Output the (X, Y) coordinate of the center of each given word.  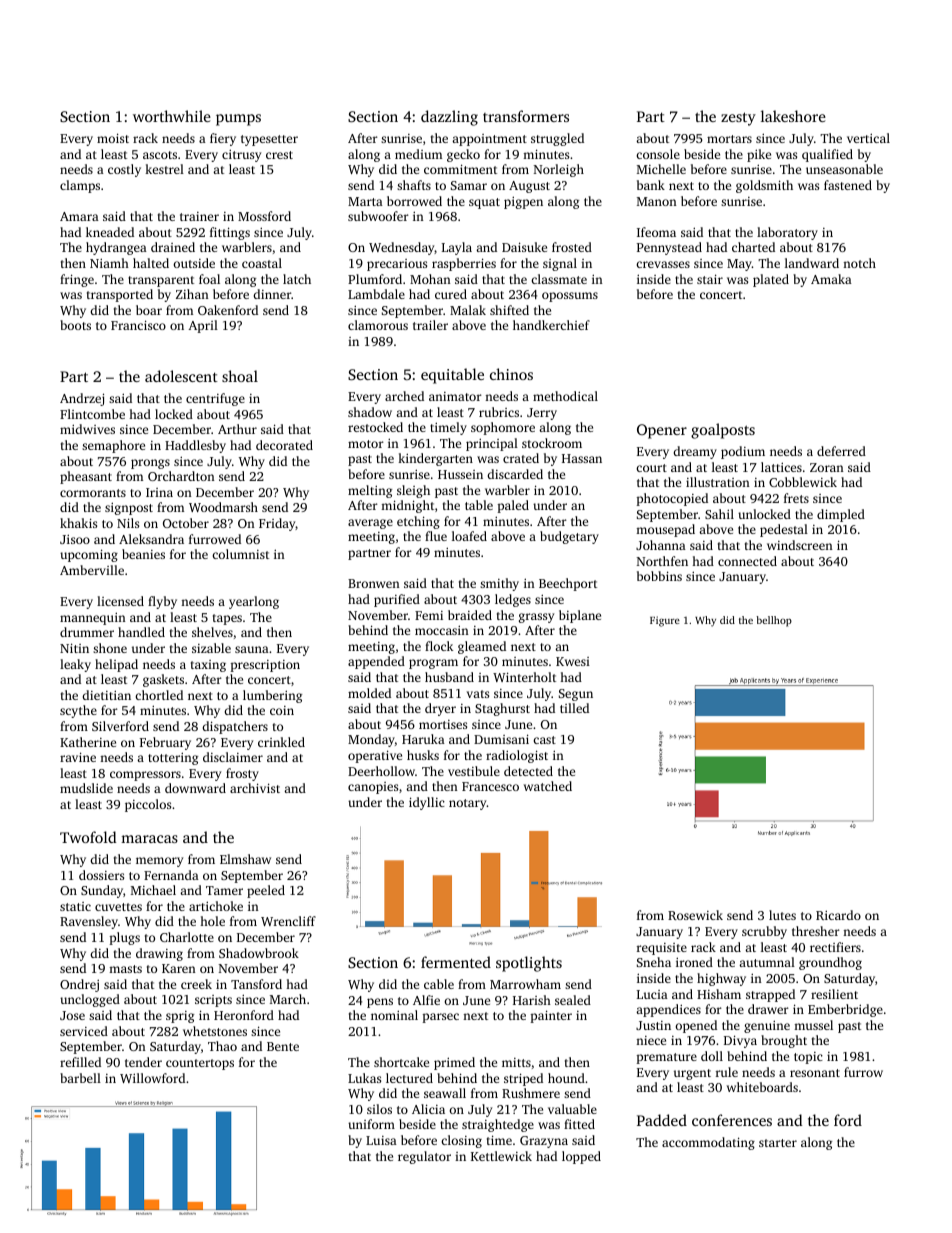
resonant (815, 1073)
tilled (574, 708)
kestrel (164, 169)
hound (566, 1078)
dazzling (449, 118)
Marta (365, 201)
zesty (738, 119)
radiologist (517, 756)
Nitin (74, 648)
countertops (200, 1064)
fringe (77, 280)
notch (859, 263)
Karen (179, 968)
